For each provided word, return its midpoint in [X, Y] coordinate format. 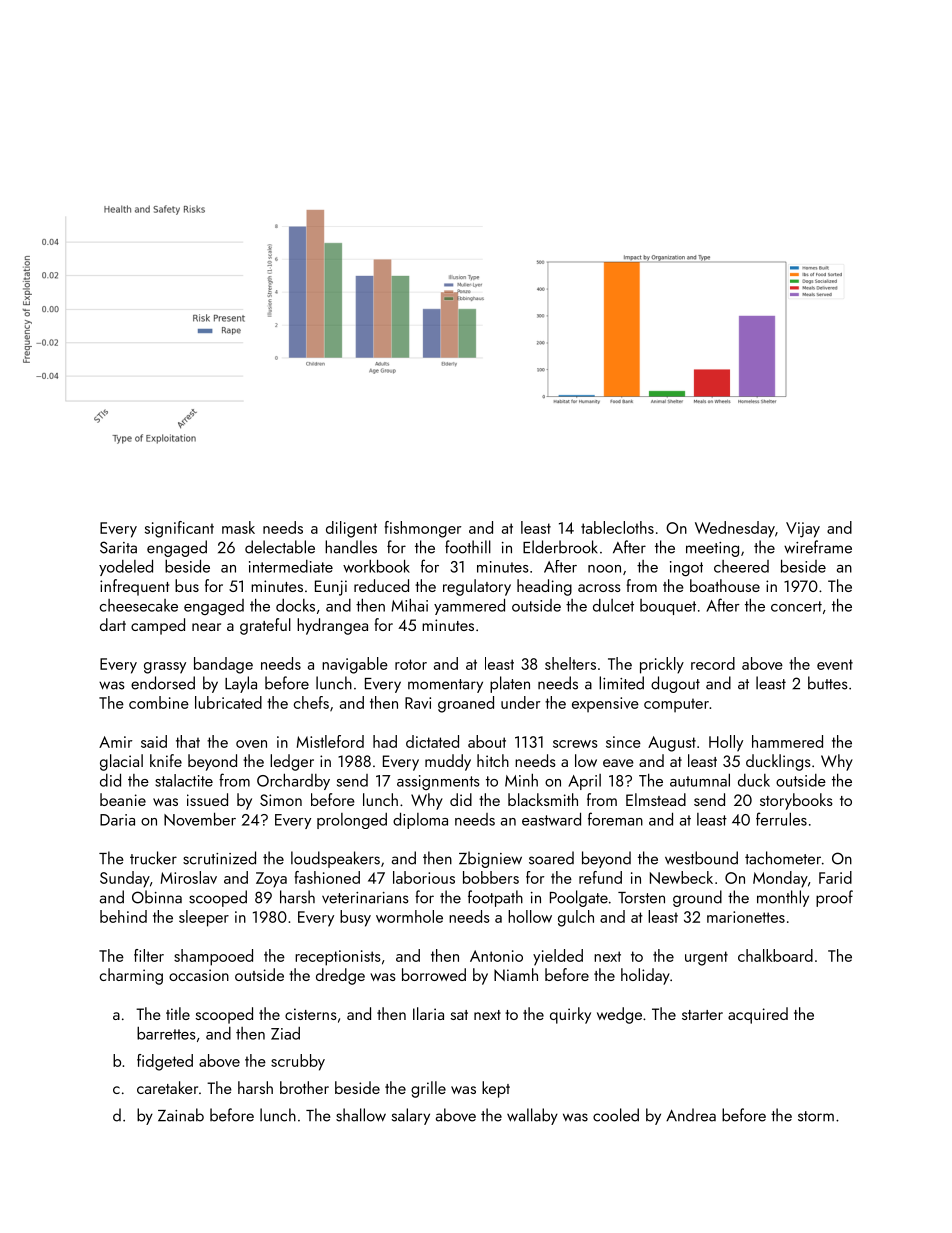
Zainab [181, 1115]
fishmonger [422, 529]
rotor [411, 664]
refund [600, 877]
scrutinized [219, 858]
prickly [662, 665]
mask [238, 527]
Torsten [641, 898]
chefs [311, 702]
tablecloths [617, 527]
